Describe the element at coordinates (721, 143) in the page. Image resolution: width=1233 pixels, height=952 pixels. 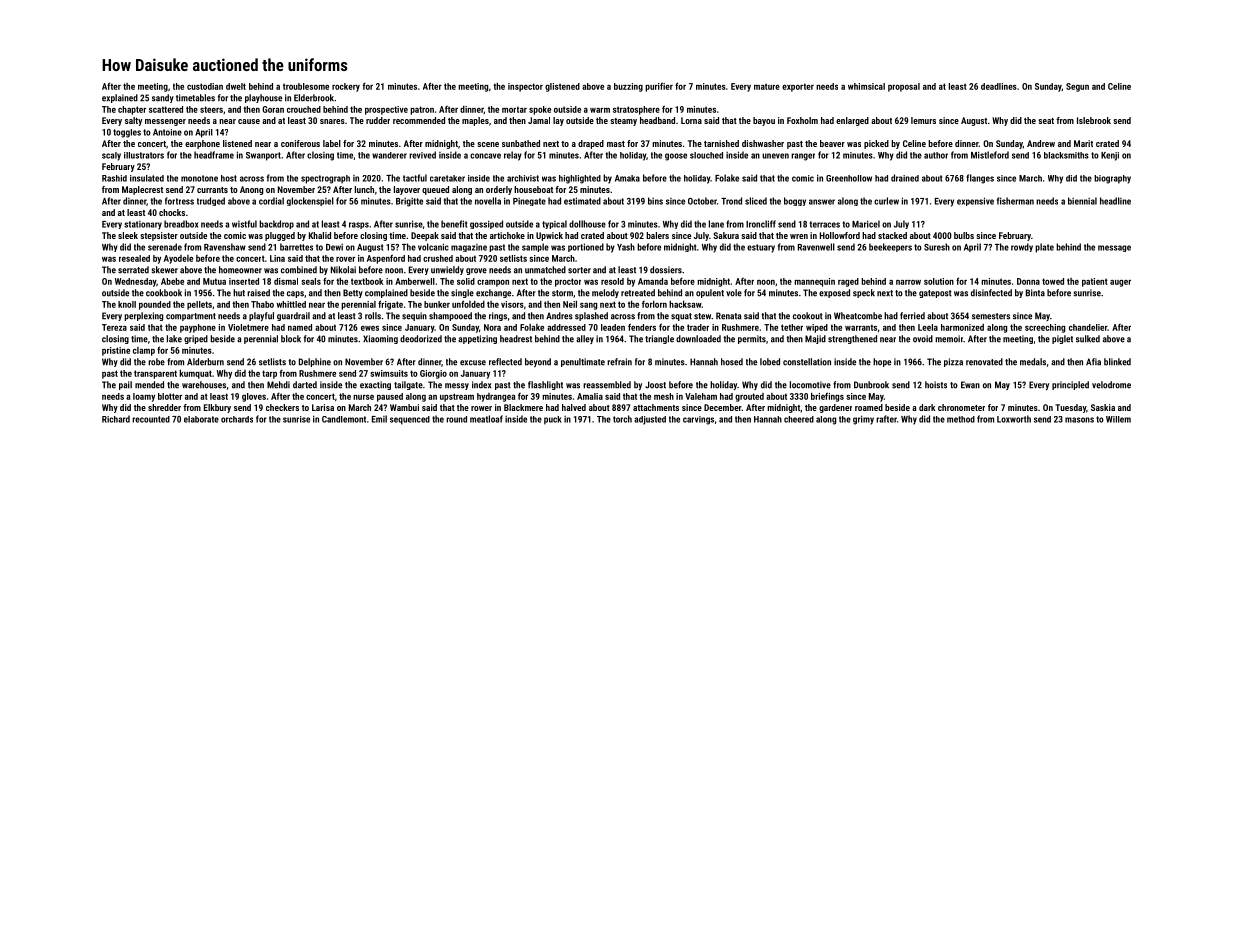
I see `tarnished` at that location.
